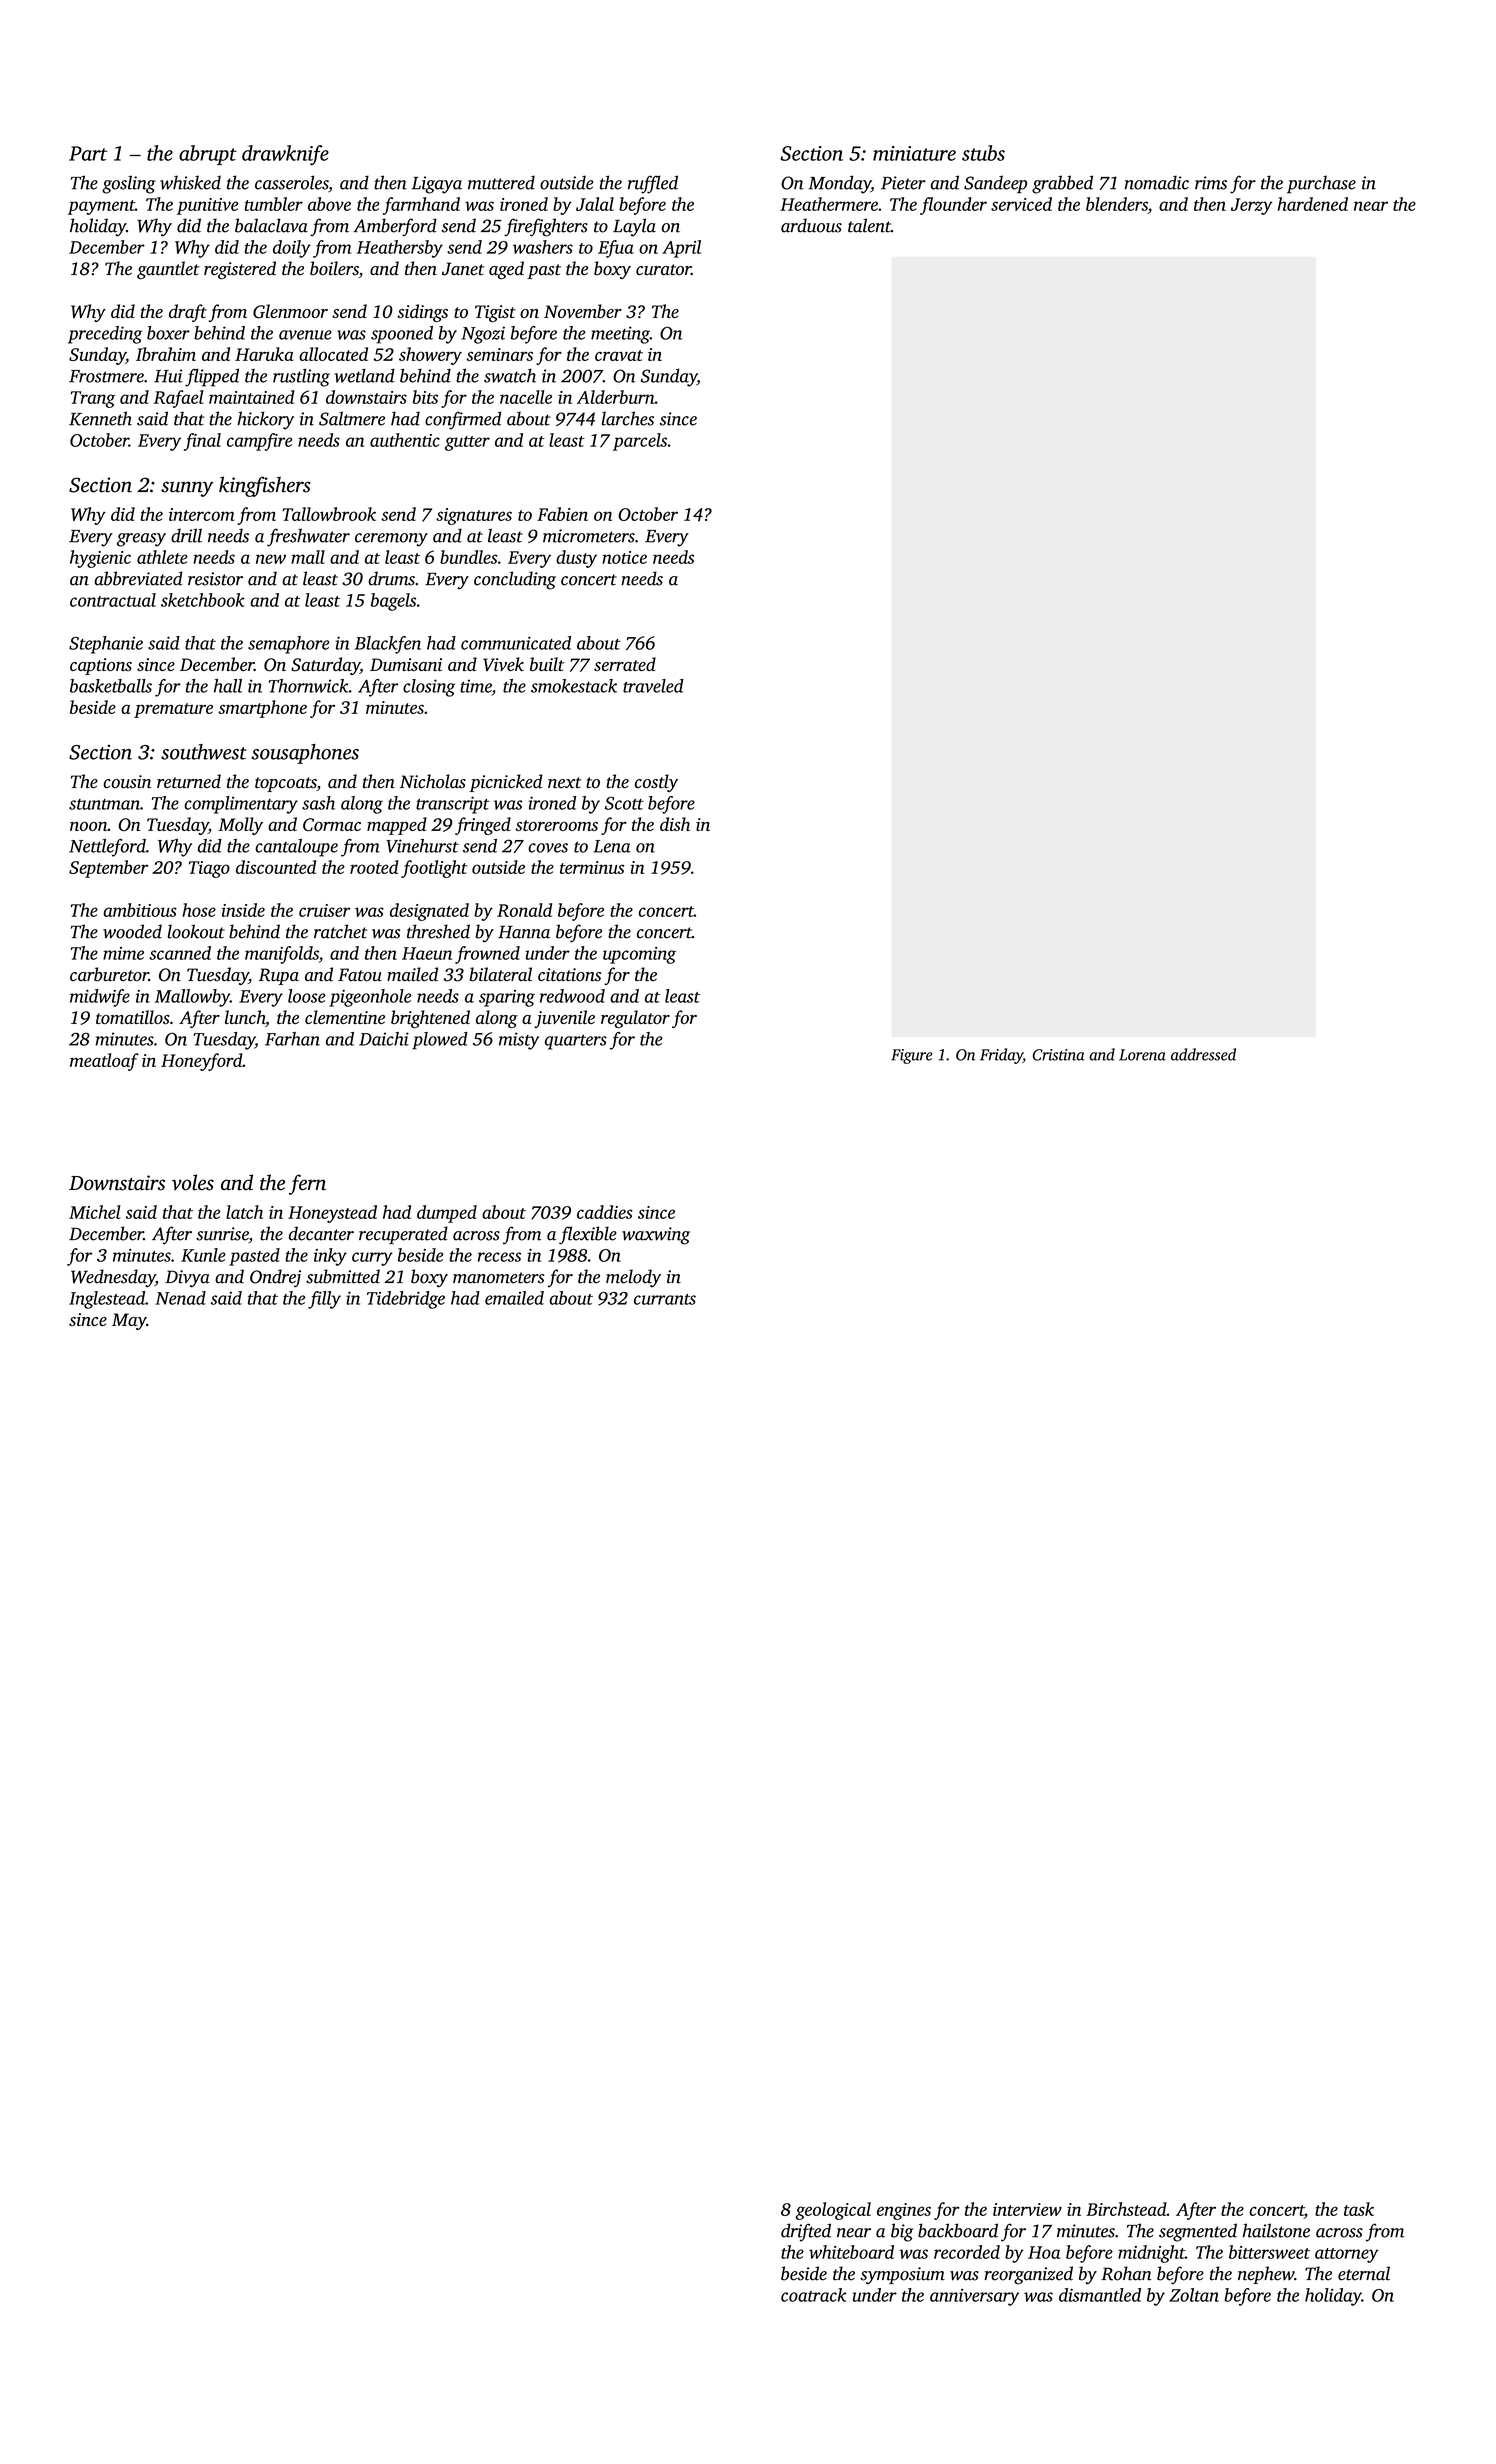 The height and width of the screenshot is (2464, 1496). What do you see at coordinates (292, 1039) in the screenshot?
I see `Farhan` at bounding box center [292, 1039].
